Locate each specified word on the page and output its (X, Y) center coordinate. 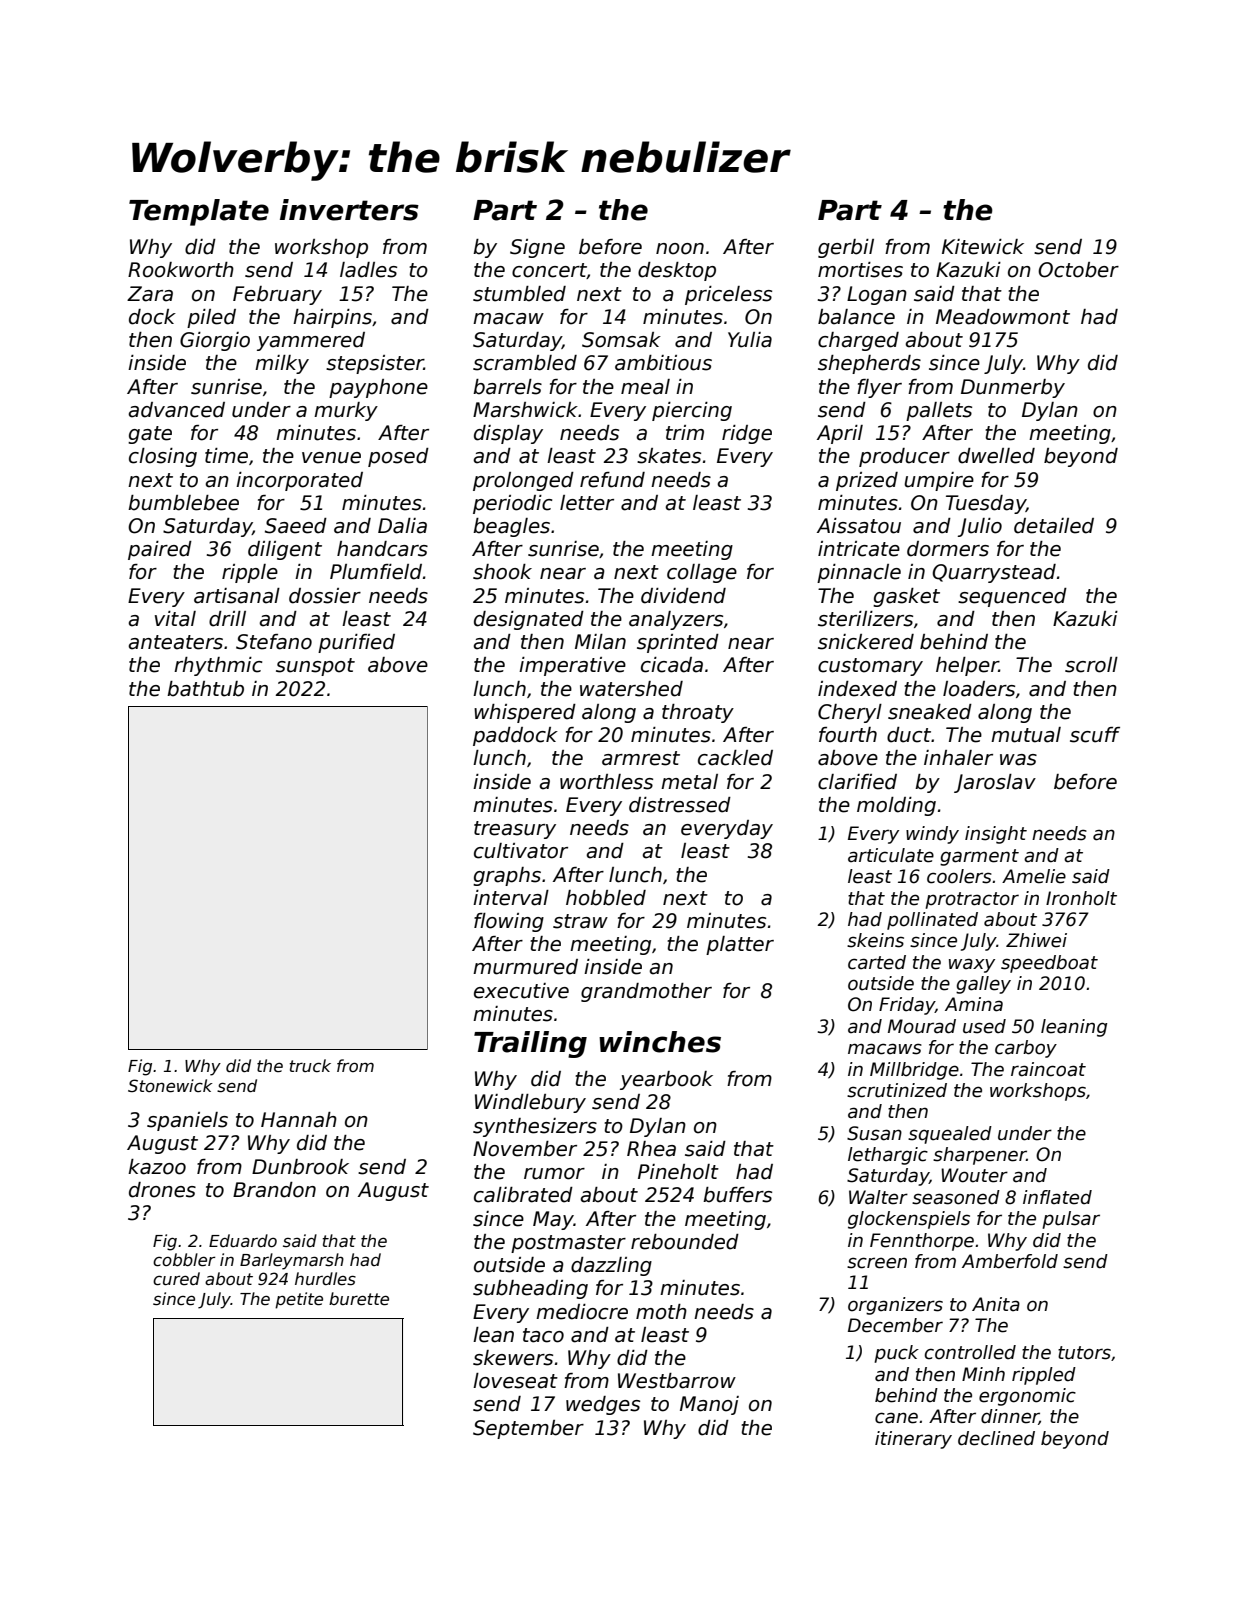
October (1078, 270)
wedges (603, 1405)
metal (689, 782)
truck (310, 1065)
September (528, 1429)
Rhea (651, 1149)
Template (199, 212)
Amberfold (1010, 1261)
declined (996, 1438)
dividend (683, 596)
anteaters (175, 642)
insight (996, 835)
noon (680, 249)
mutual (1026, 735)
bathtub (205, 689)
